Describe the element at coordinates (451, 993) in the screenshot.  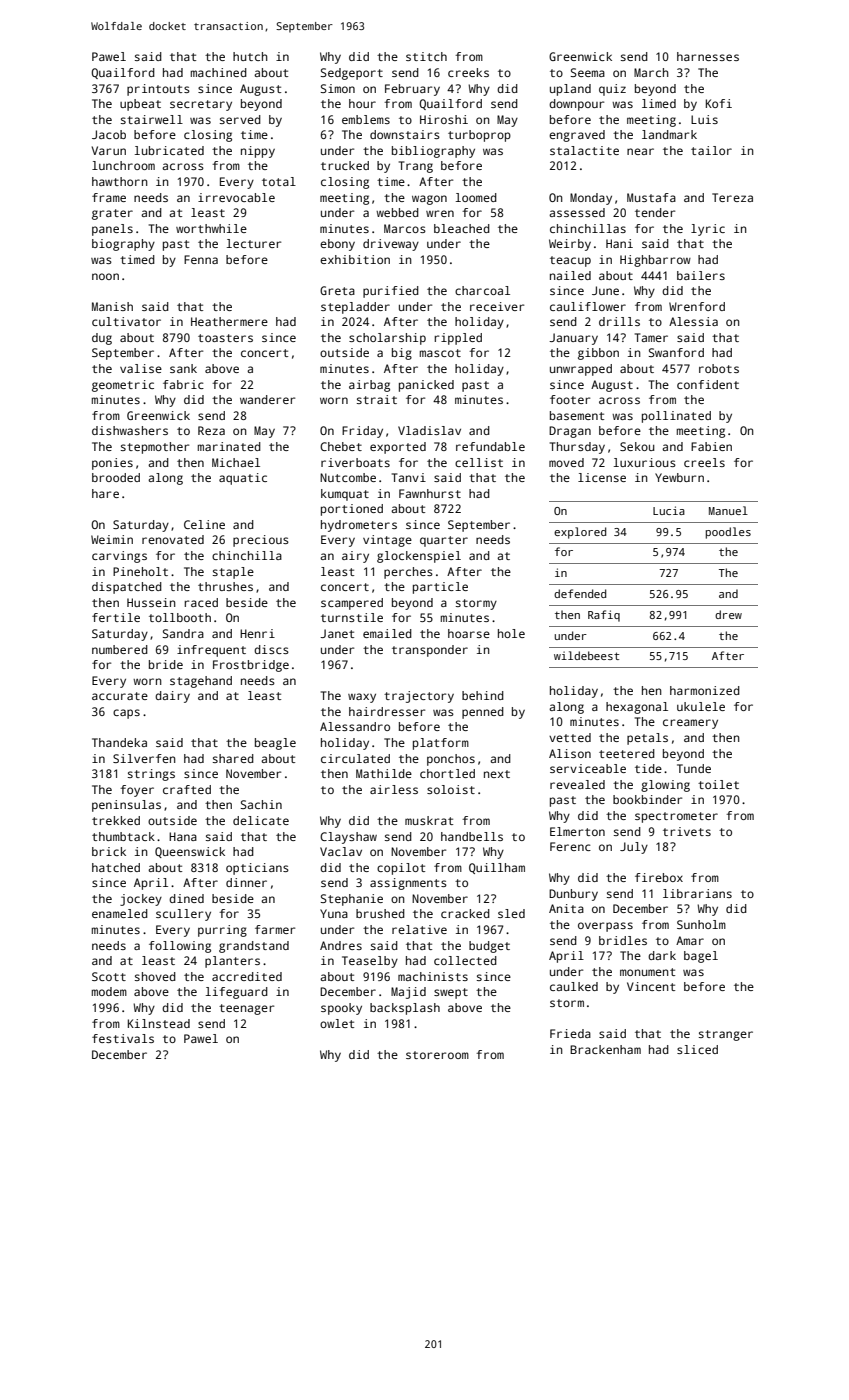
I see `swept` at that location.
